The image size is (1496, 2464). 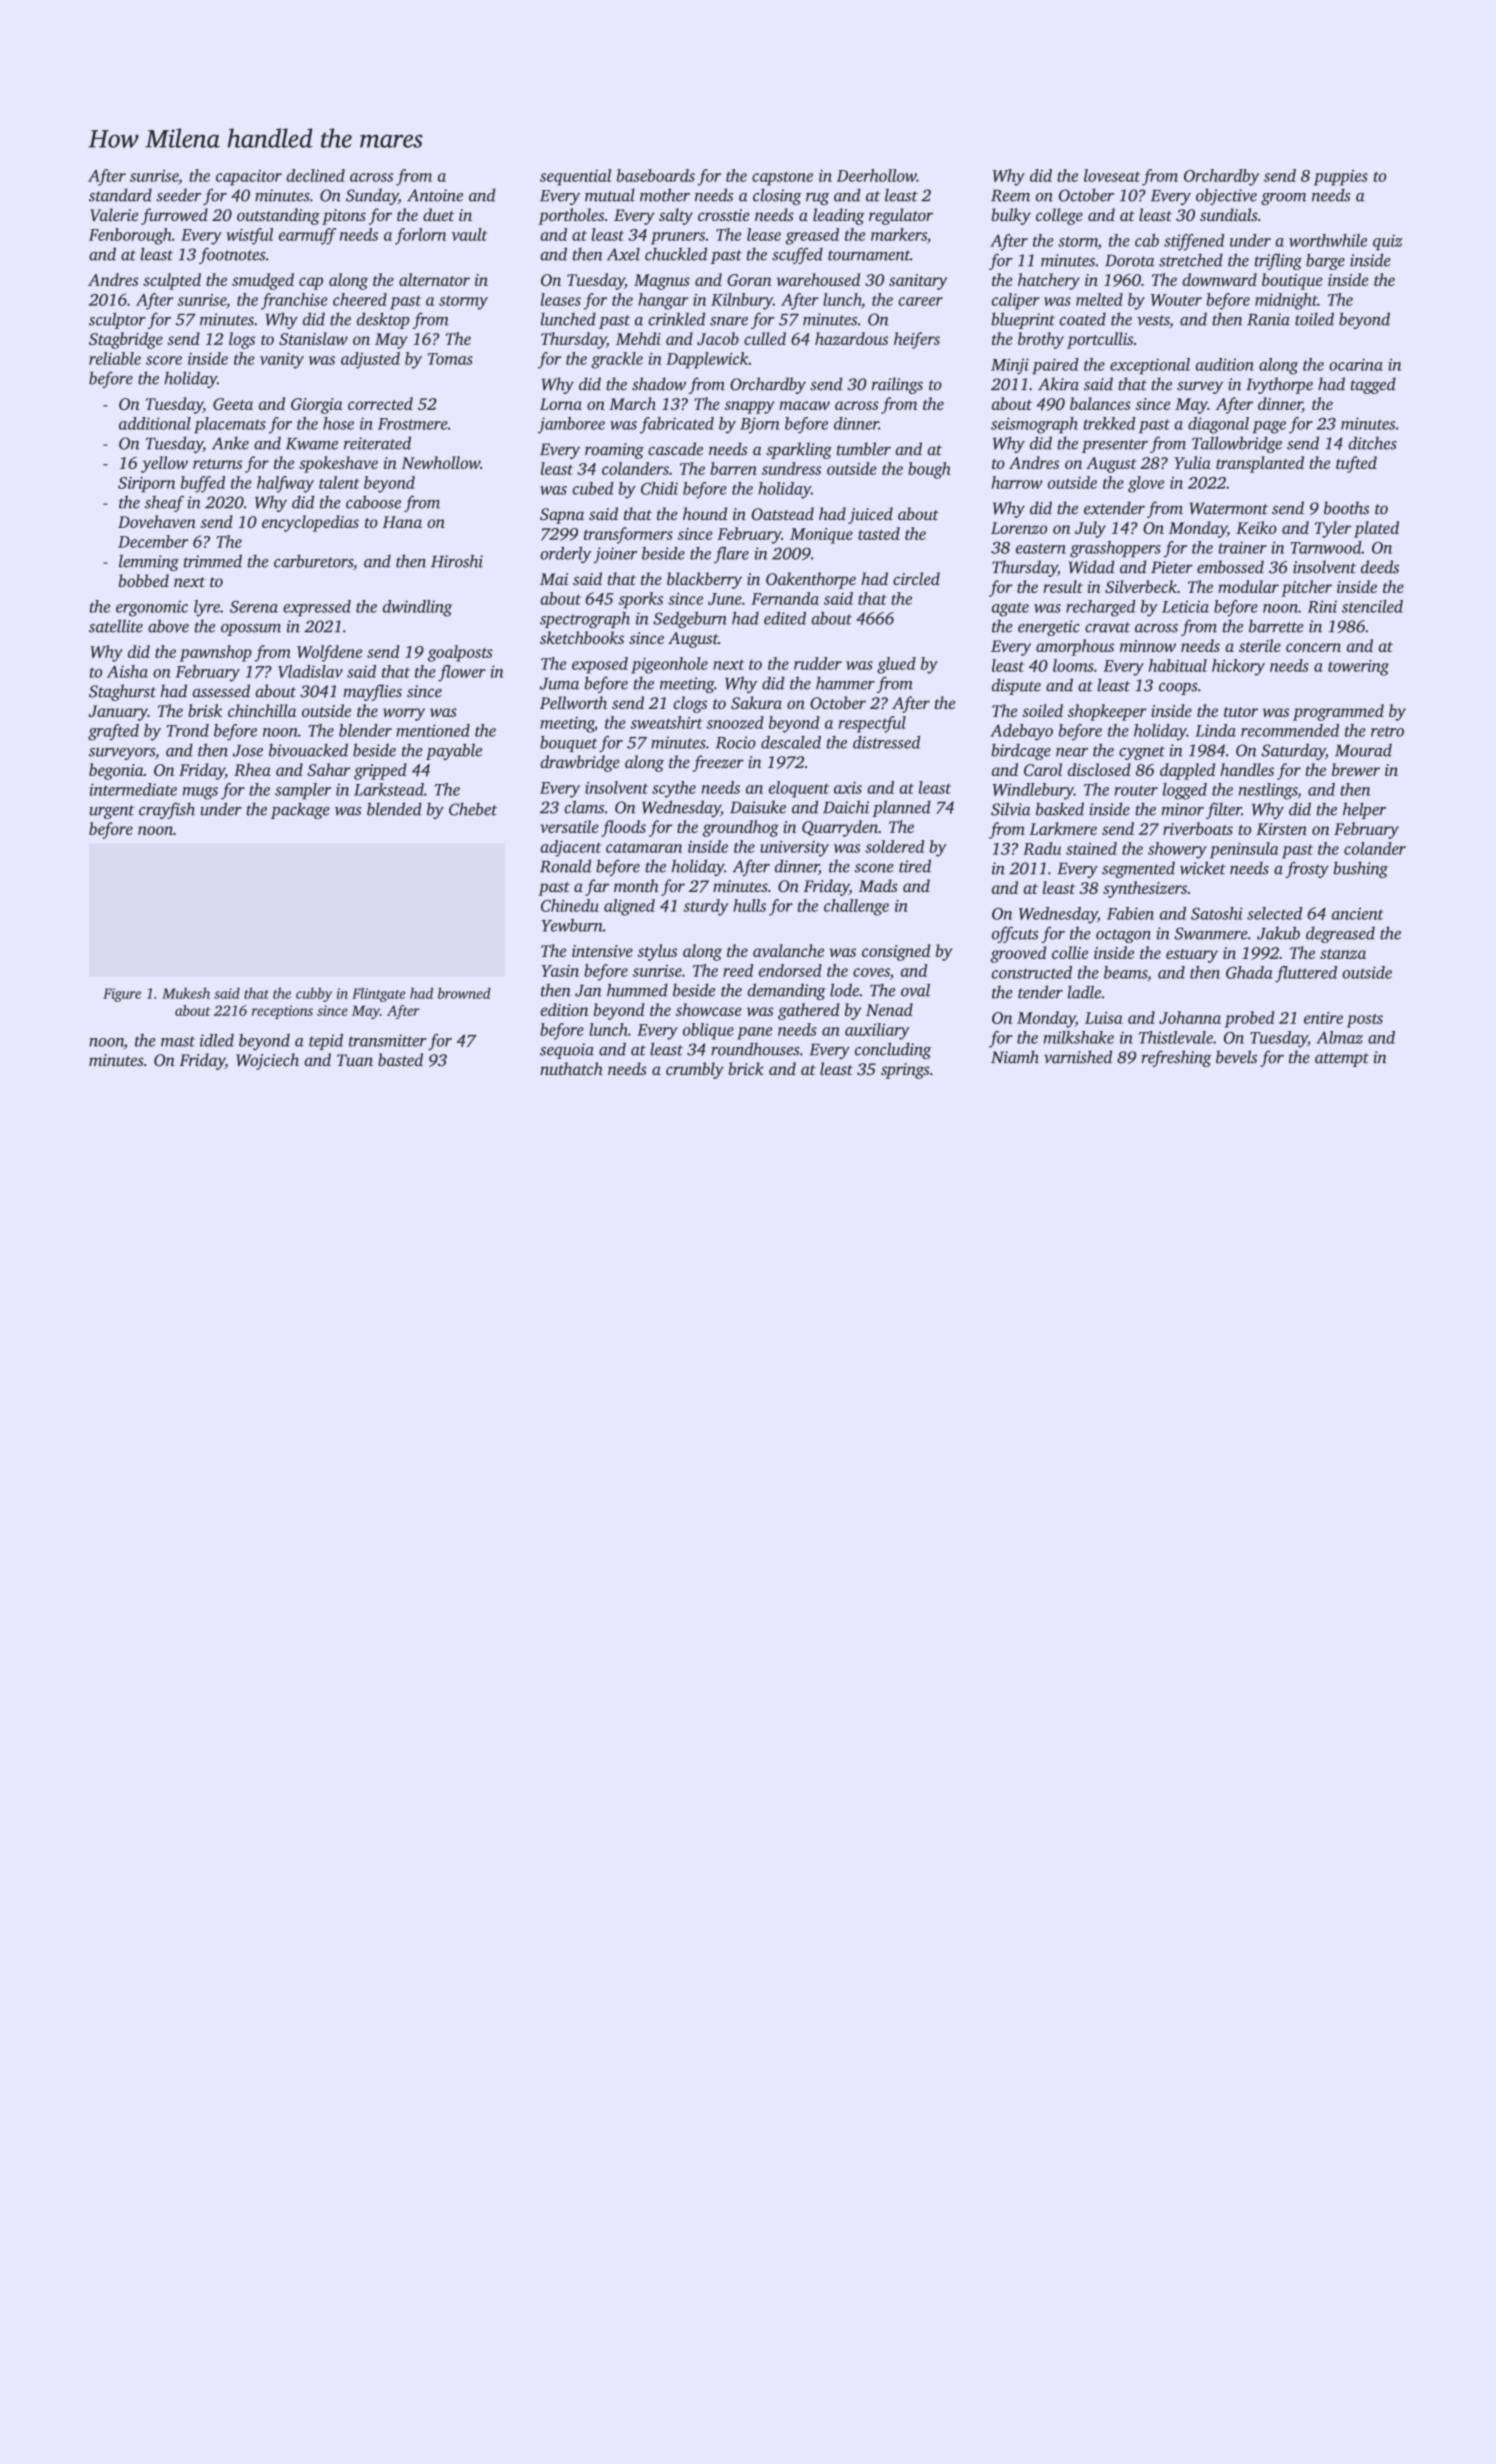 I want to click on earmuff, so click(x=307, y=236).
